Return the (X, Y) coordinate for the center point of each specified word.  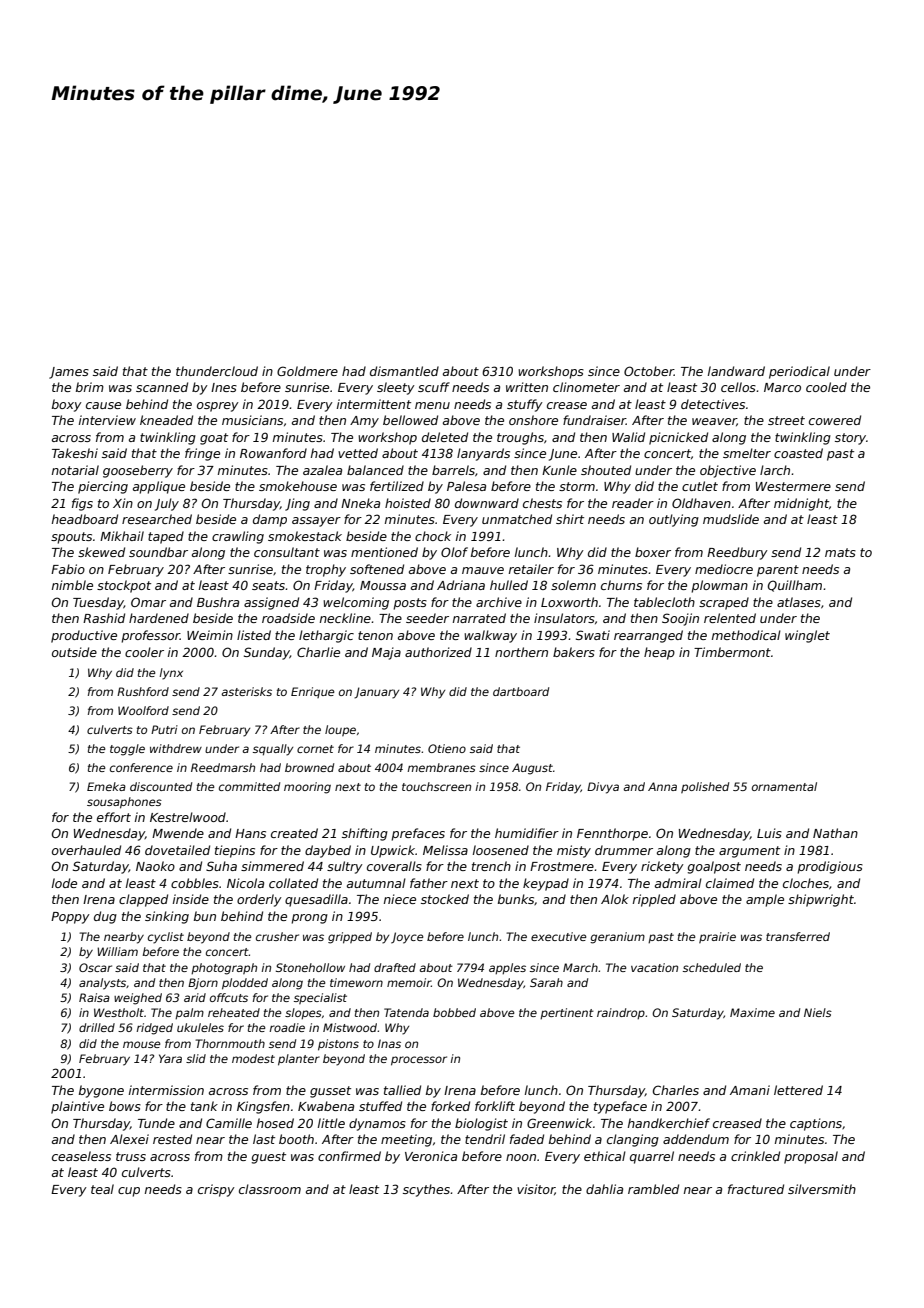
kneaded (166, 420)
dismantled (404, 371)
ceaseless (81, 1156)
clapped (143, 900)
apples (507, 968)
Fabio (68, 569)
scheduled (712, 967)
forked (450, 1106)
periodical (799, 372)
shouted (606, 470)
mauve (483, 570)
